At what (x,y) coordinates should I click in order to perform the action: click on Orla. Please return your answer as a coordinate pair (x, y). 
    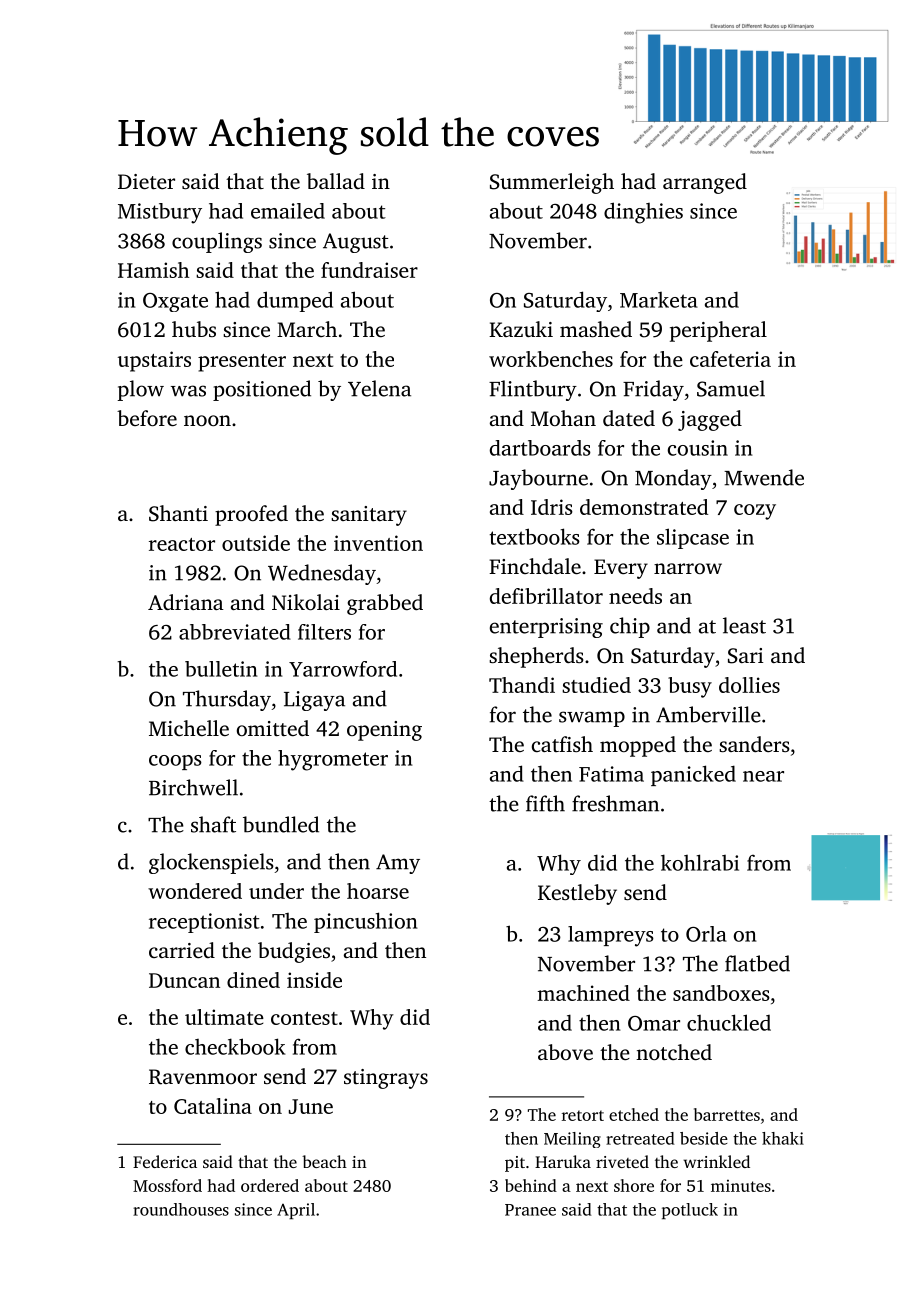
    Looking at the image, I should click on (706, 934).
